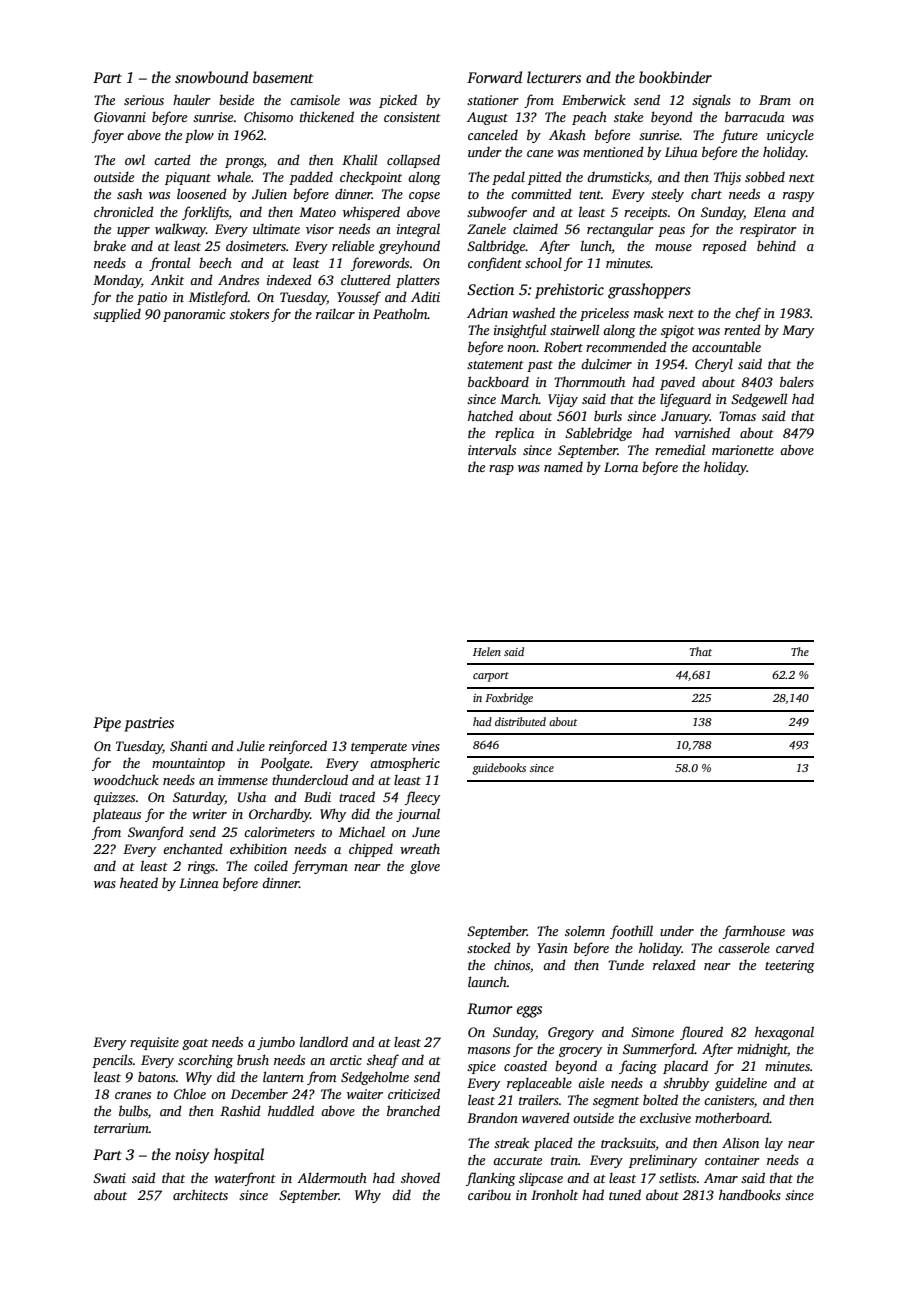 Image resolution: width=908 pixels, height=1316 pixels. What do you see at coordinates (311, 178) in the screenshot?
I see `padded` at bounding box center [311, 178].
